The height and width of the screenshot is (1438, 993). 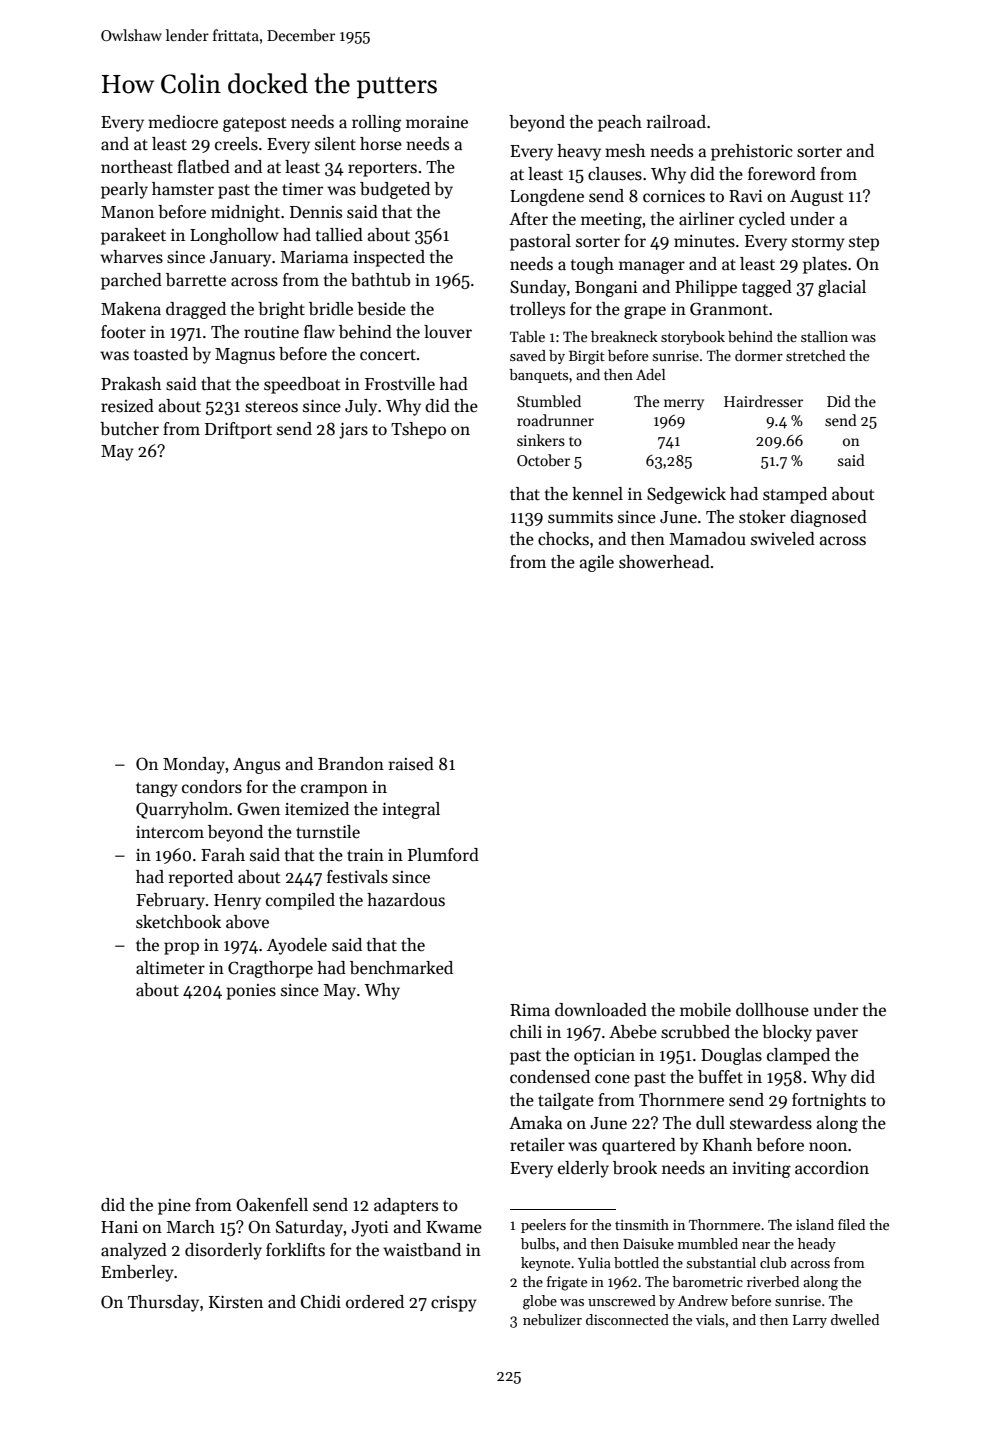 I want to click on step, so click(x=864, y=243).
